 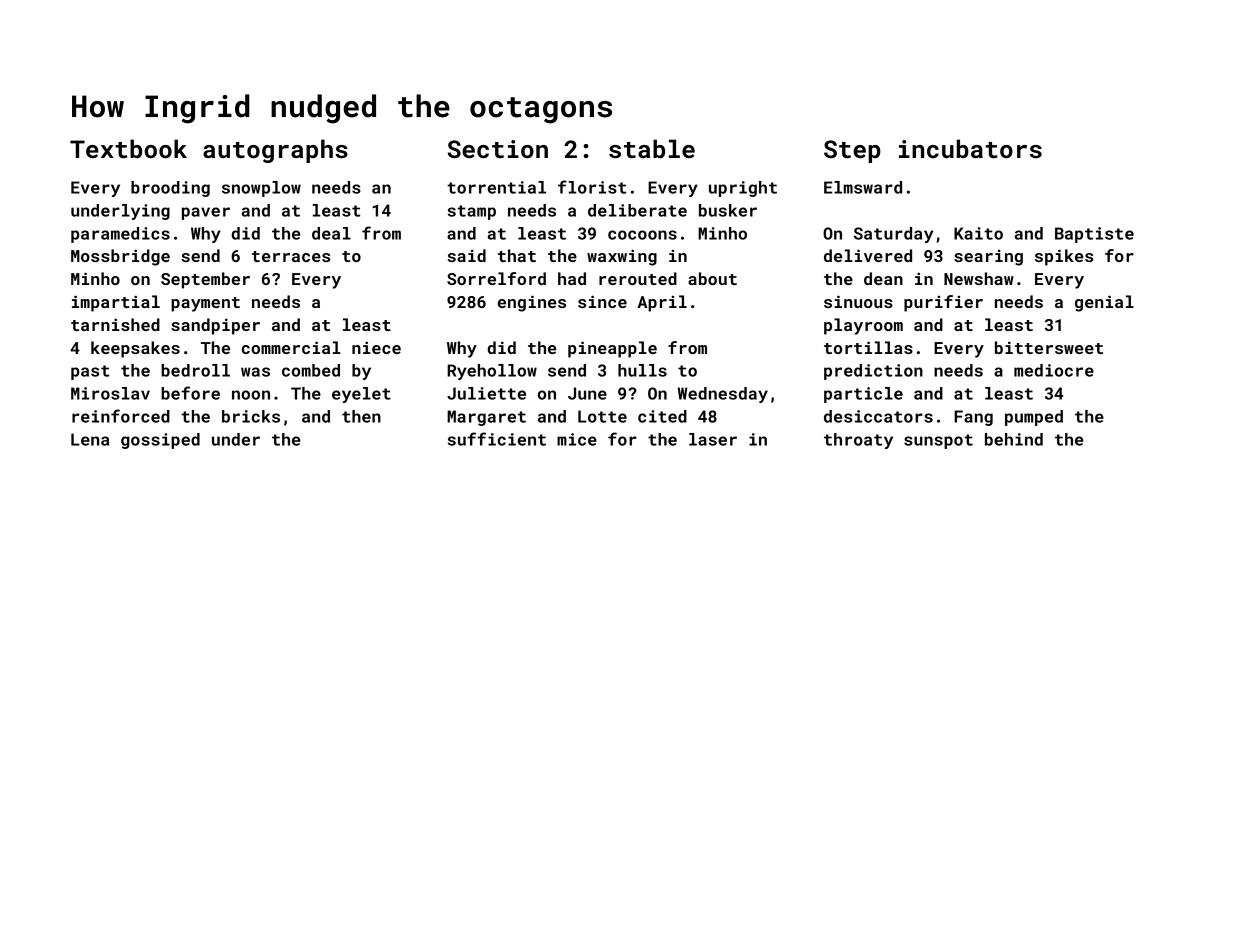 I want to click on incubators, so click(x=970, y=149).
